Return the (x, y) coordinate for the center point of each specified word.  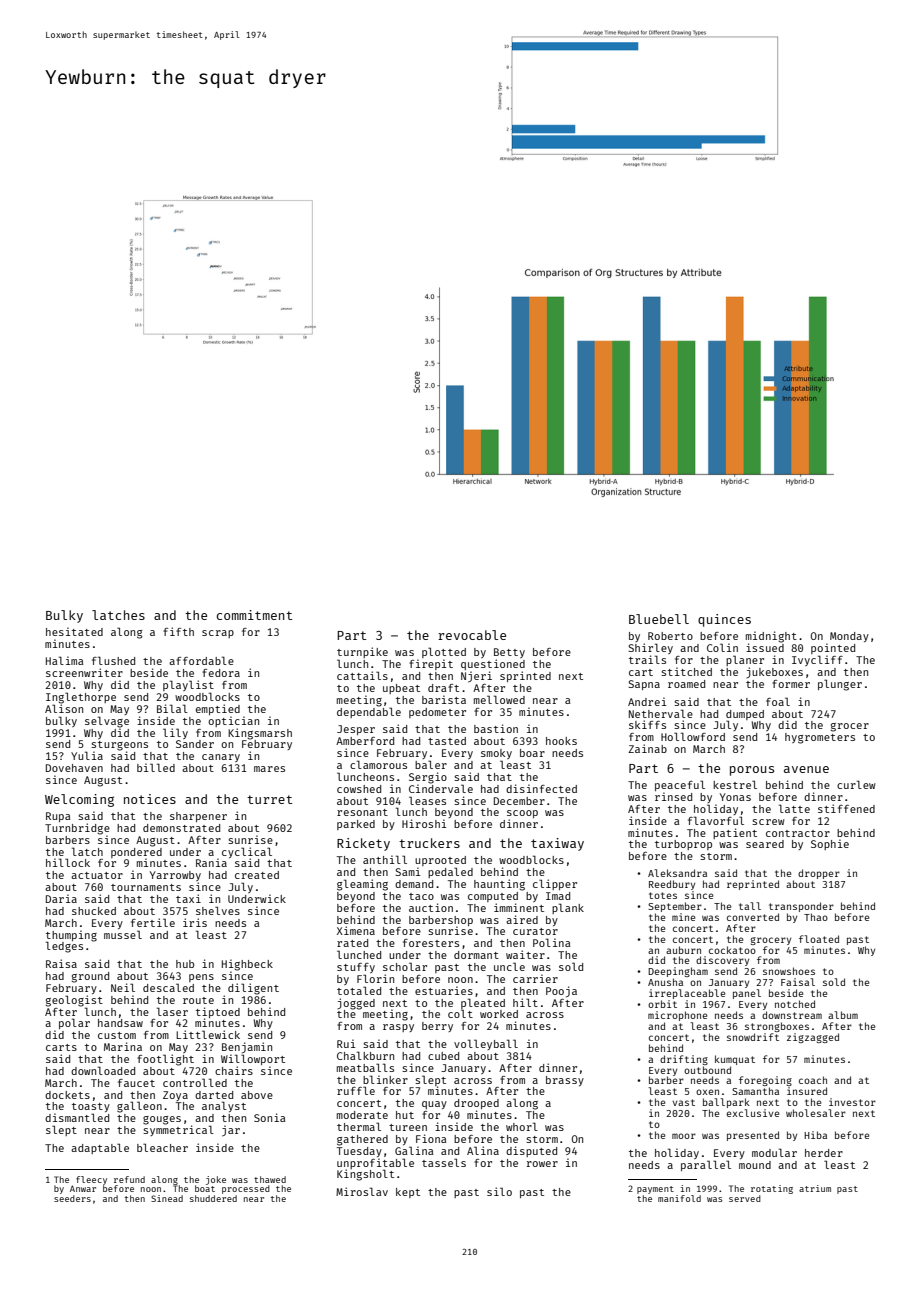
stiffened (846, 808)
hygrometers (820, 738)
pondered (136, 853)
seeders (72, 1198)
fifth (178, 631)
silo (499, 1191)
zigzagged (813, 1038)
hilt (525, 1002)
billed (156, 767)
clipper (555, 884)
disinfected (541, 788)
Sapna (644, 685)
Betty (509, 653)
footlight (165, 1060)
